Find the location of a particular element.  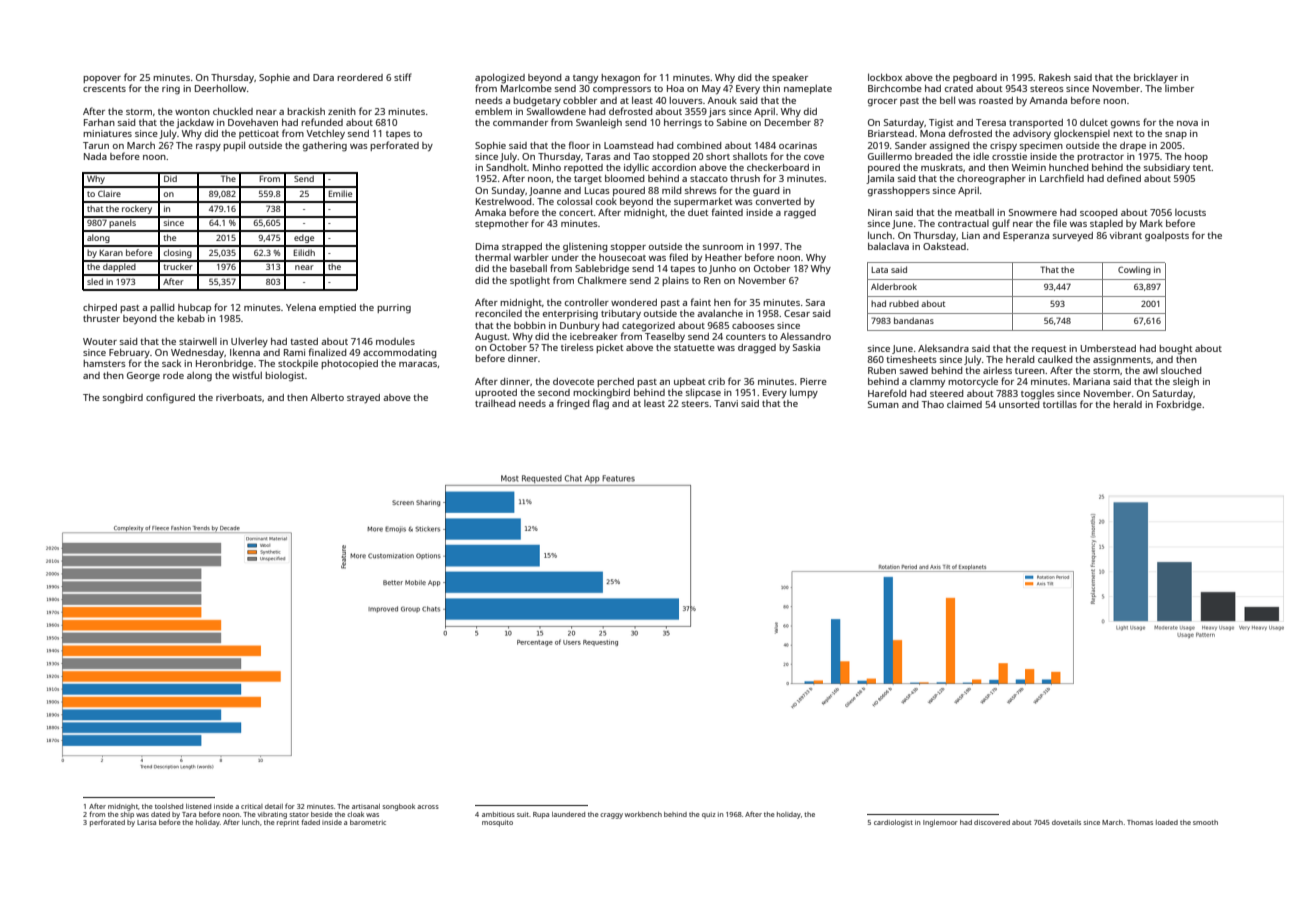

artisanal is located at coordinates (366, 806).
